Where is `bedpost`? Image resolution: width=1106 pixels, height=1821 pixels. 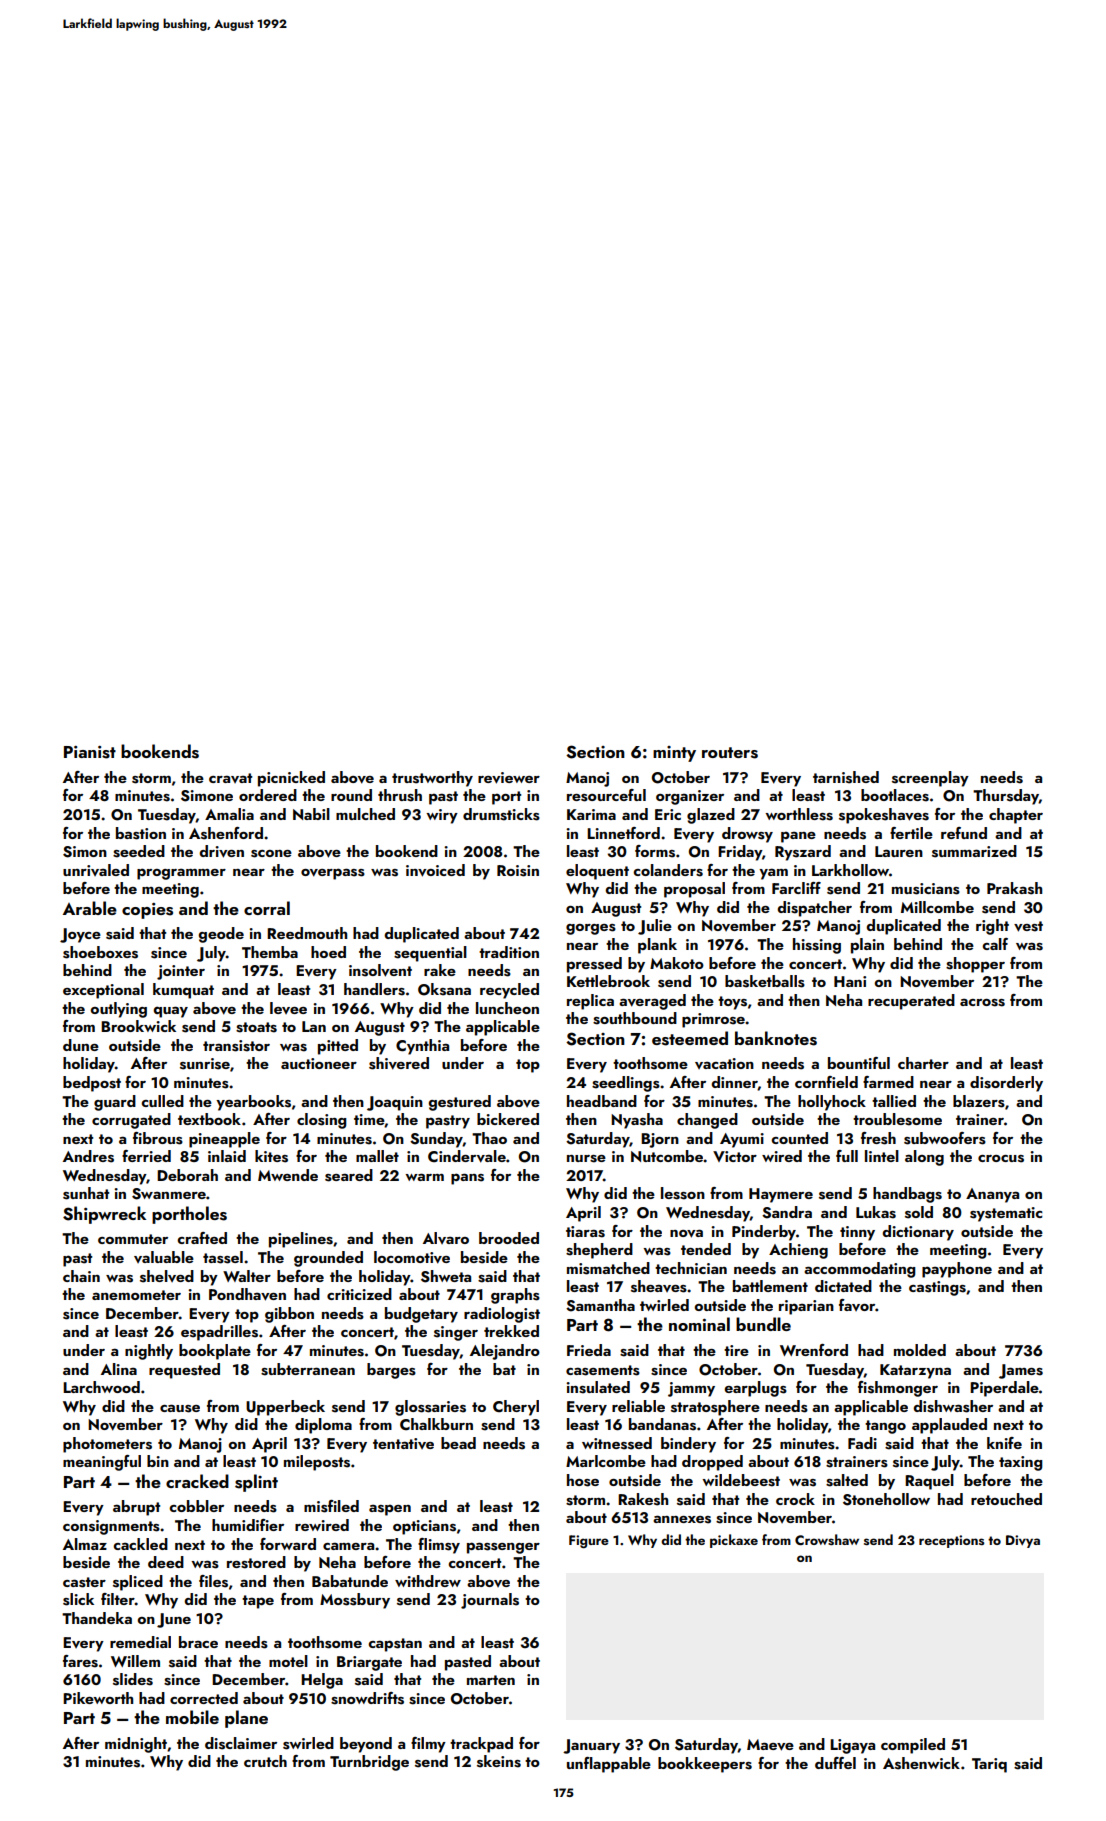
bedpost is located at coordinates (92, 1084).
